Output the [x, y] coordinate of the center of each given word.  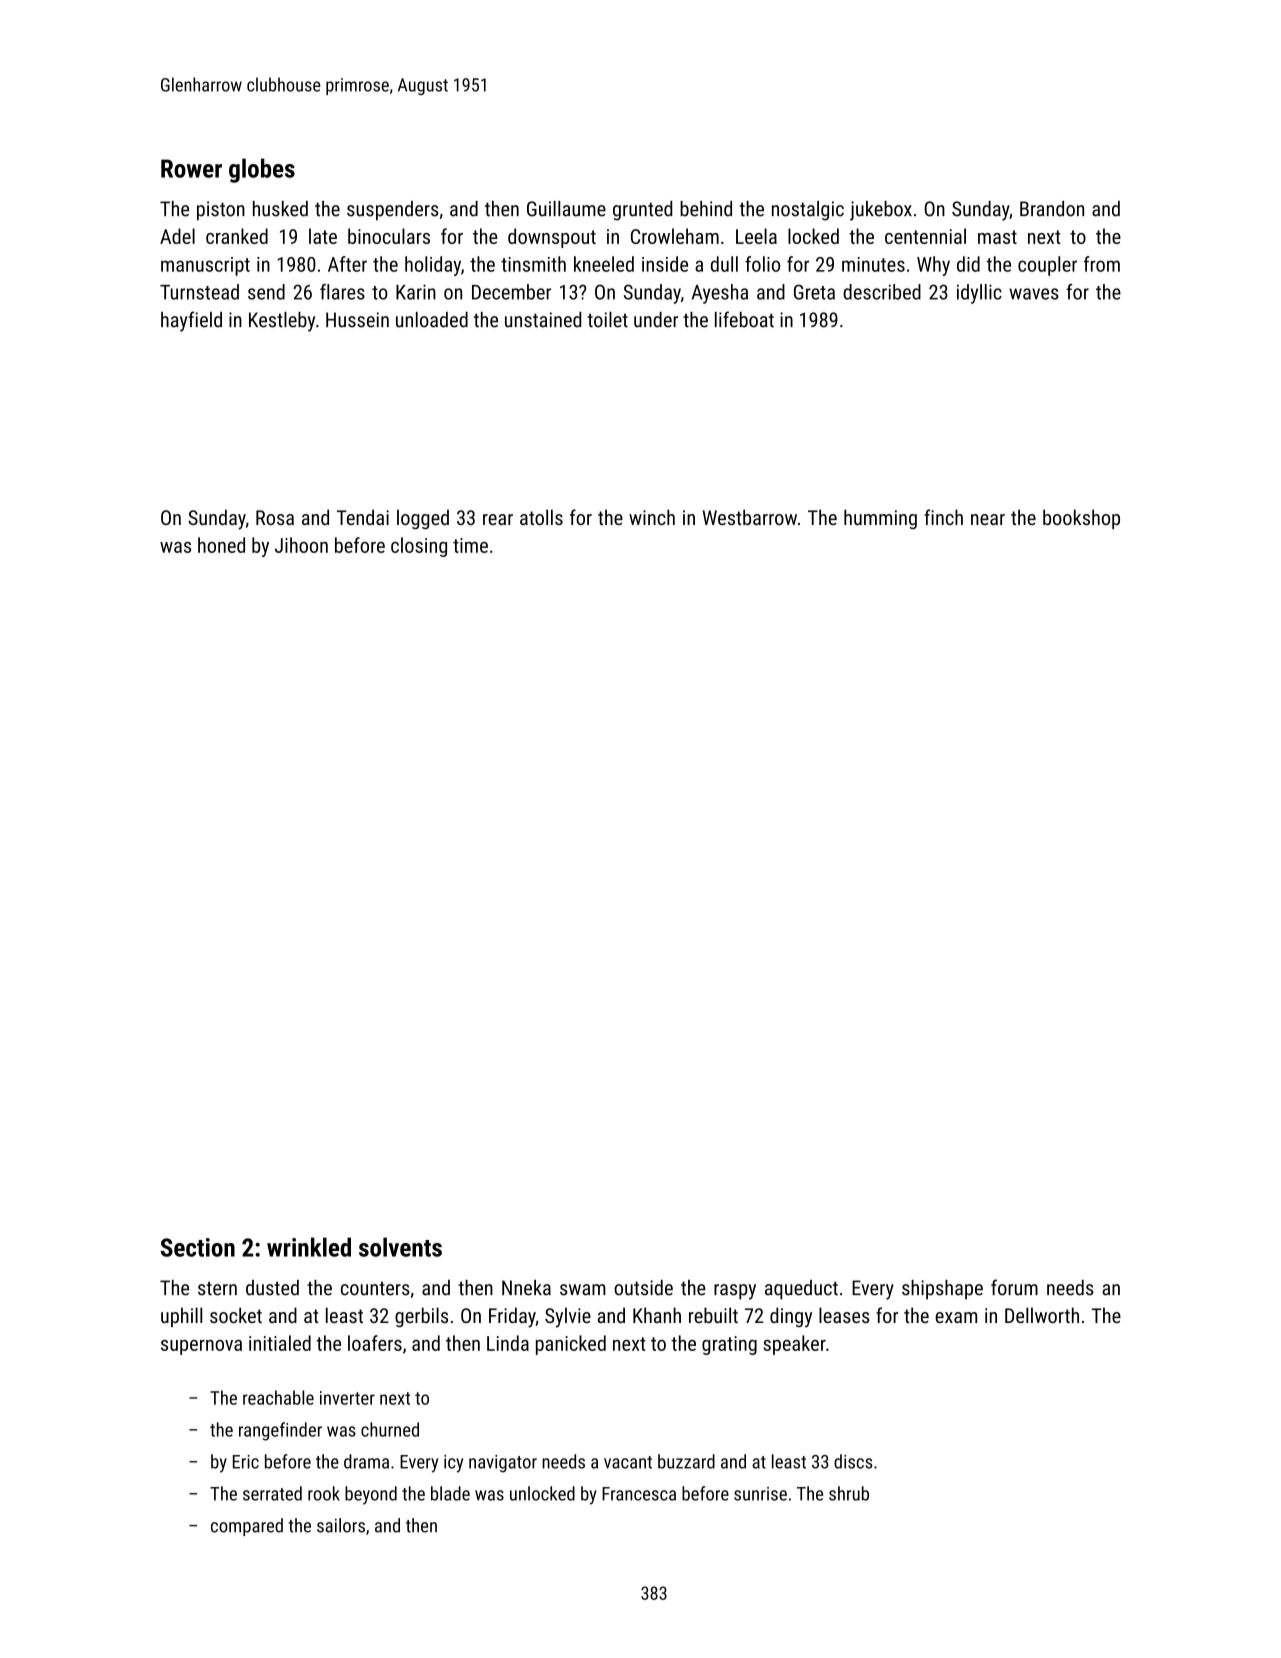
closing [419, 547]
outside [643, 1288]
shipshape [942, 1290]
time [470, 545]
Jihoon [301, 545]
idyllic [979, 294]
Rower [191, 168]
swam [583, 1290]
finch [943, 517]
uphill [181, 1317]
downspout [552, 238]
